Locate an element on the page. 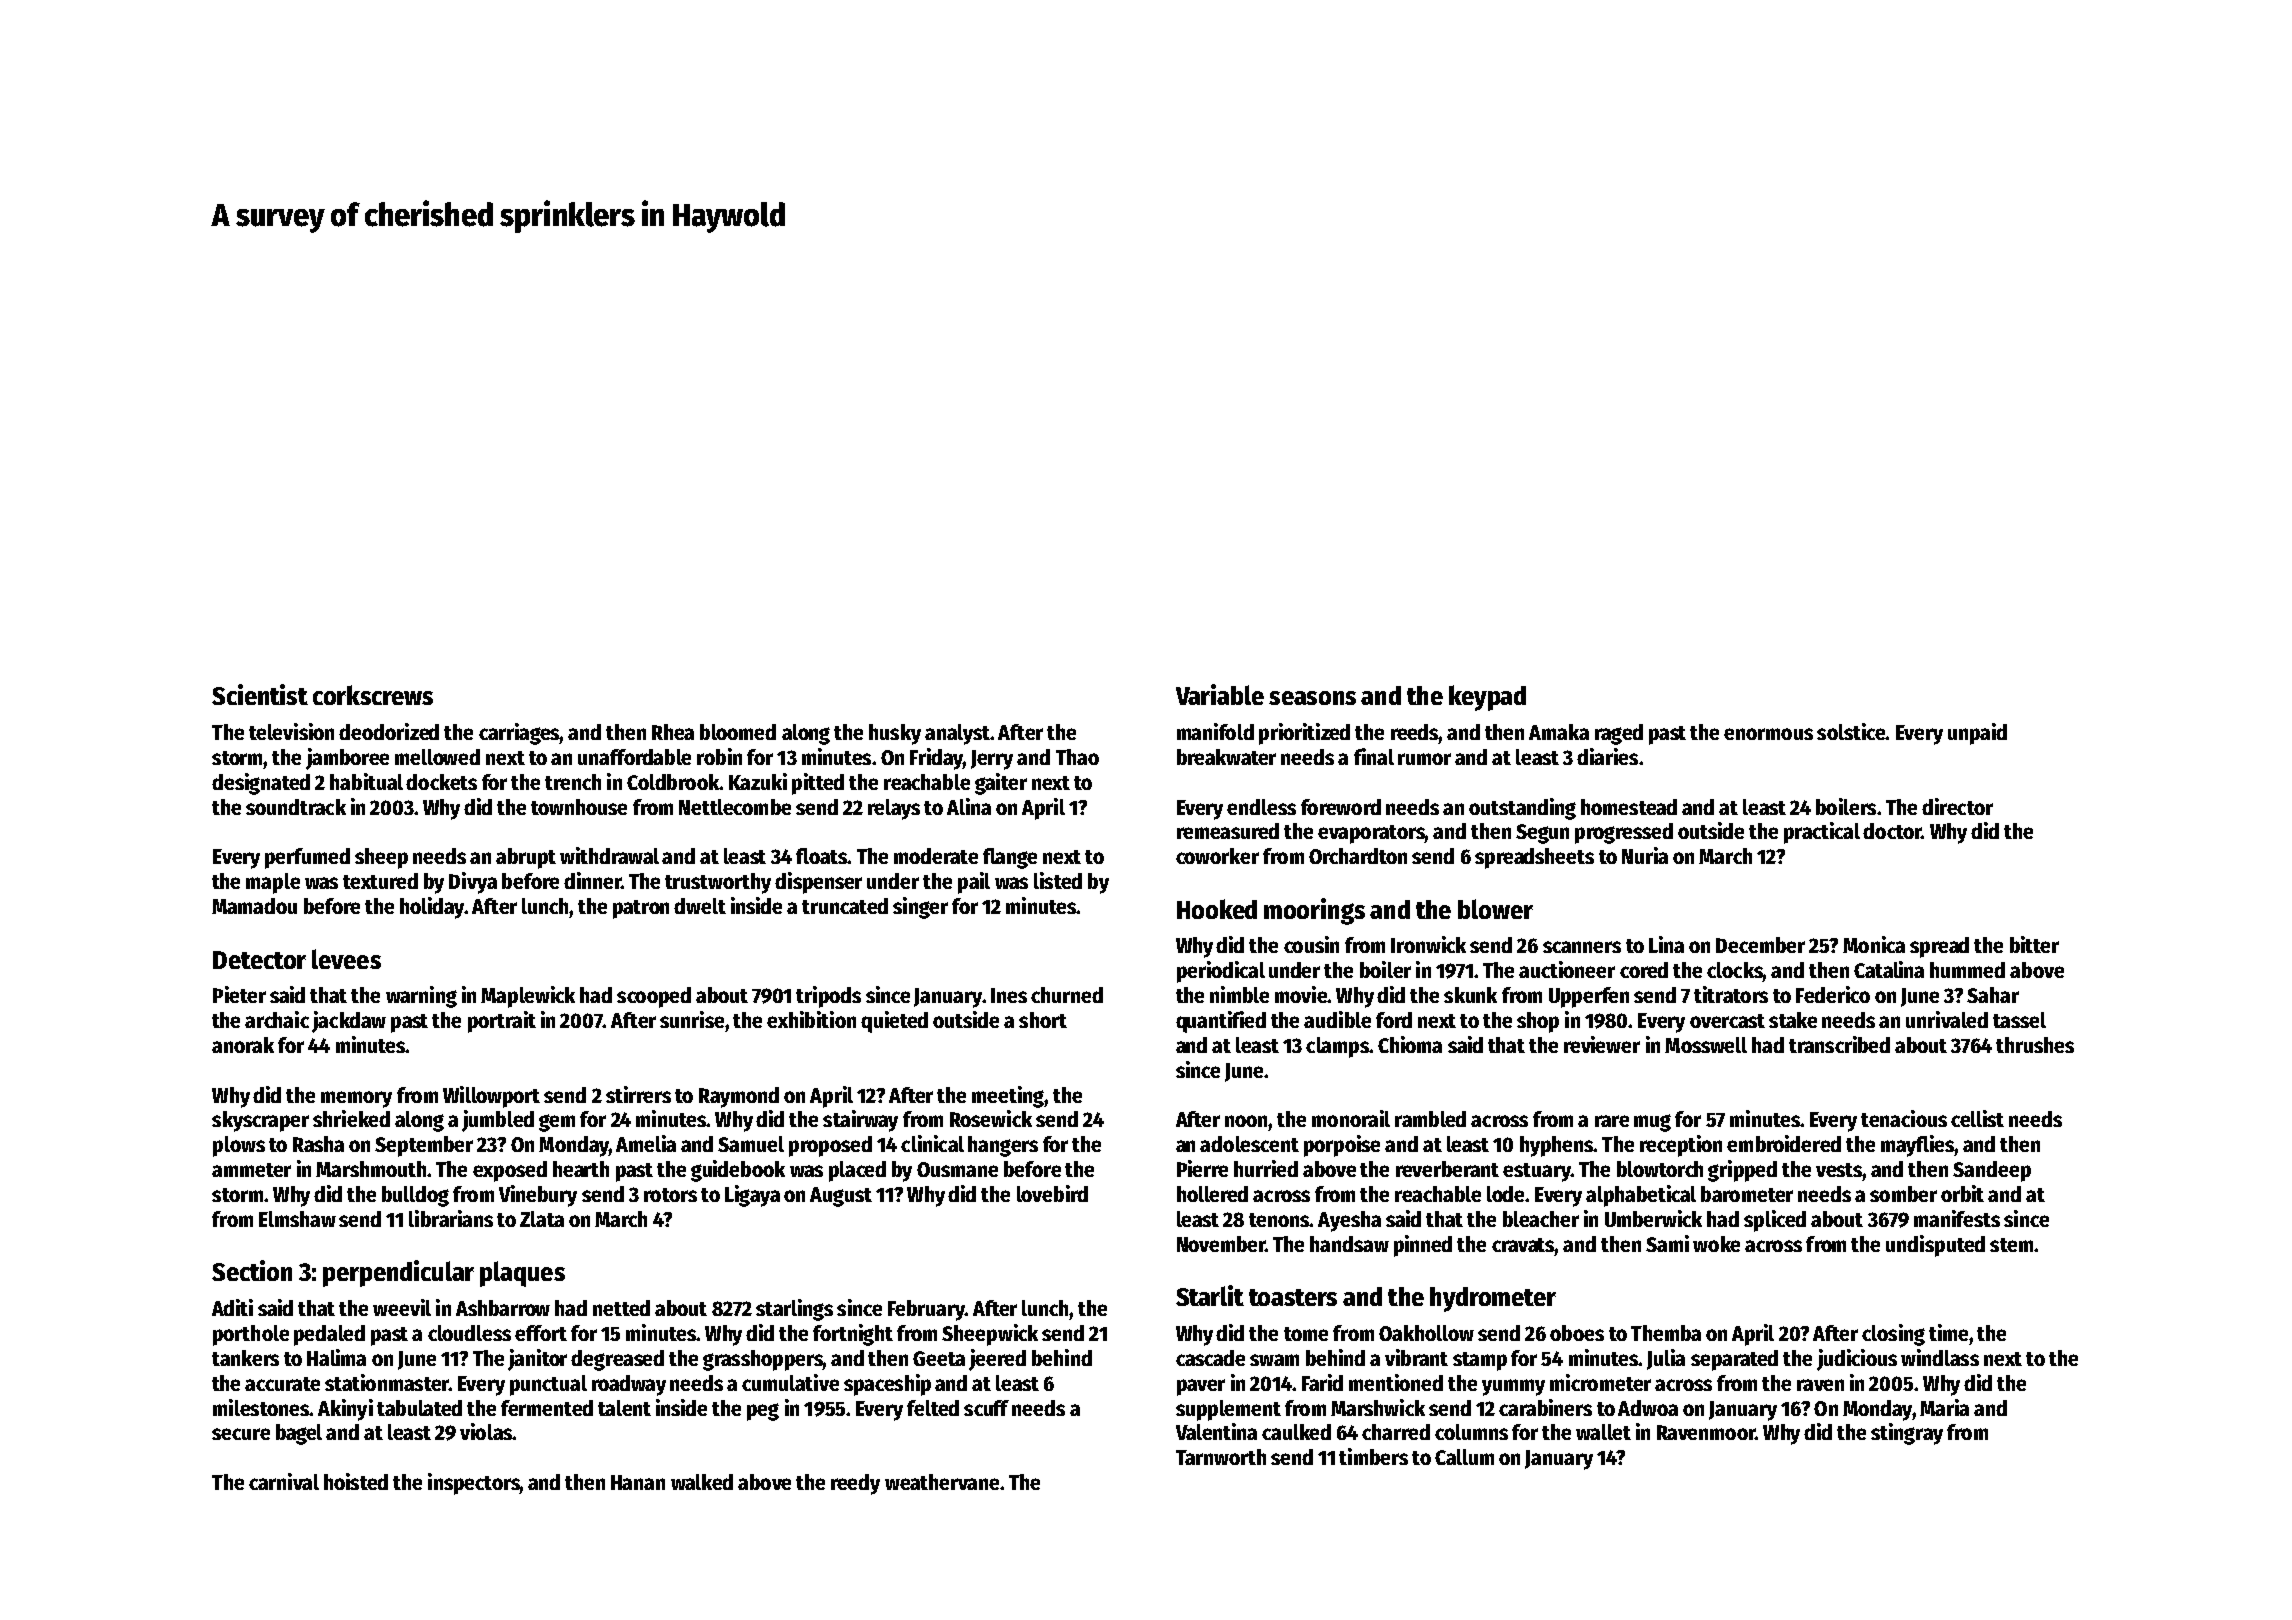 Image resolution: width=2292 pixels, height=1620 pixels. hummed is located at coordinates (1967, 970).
